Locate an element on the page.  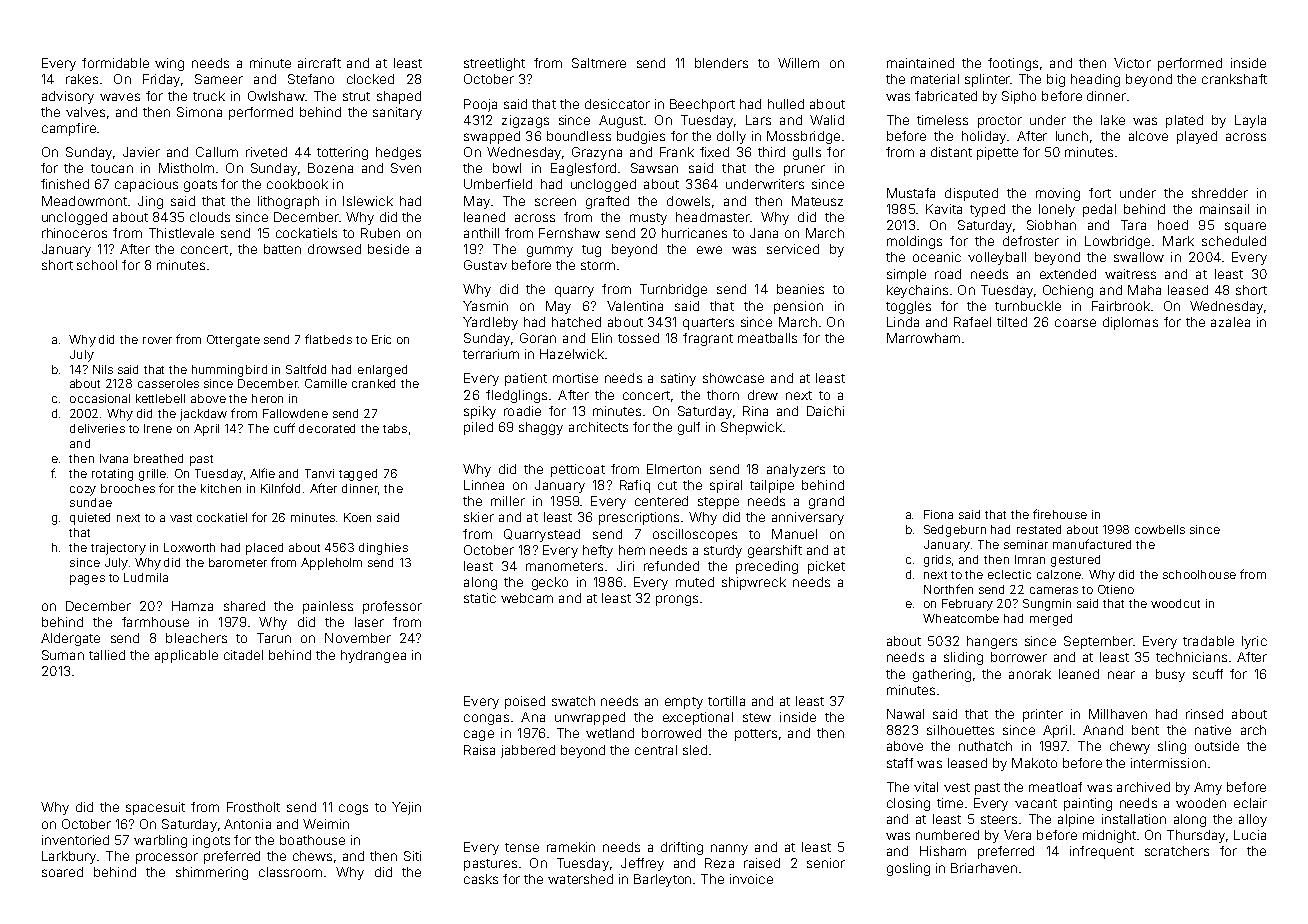
muted is located at coordinates (695, 582).
